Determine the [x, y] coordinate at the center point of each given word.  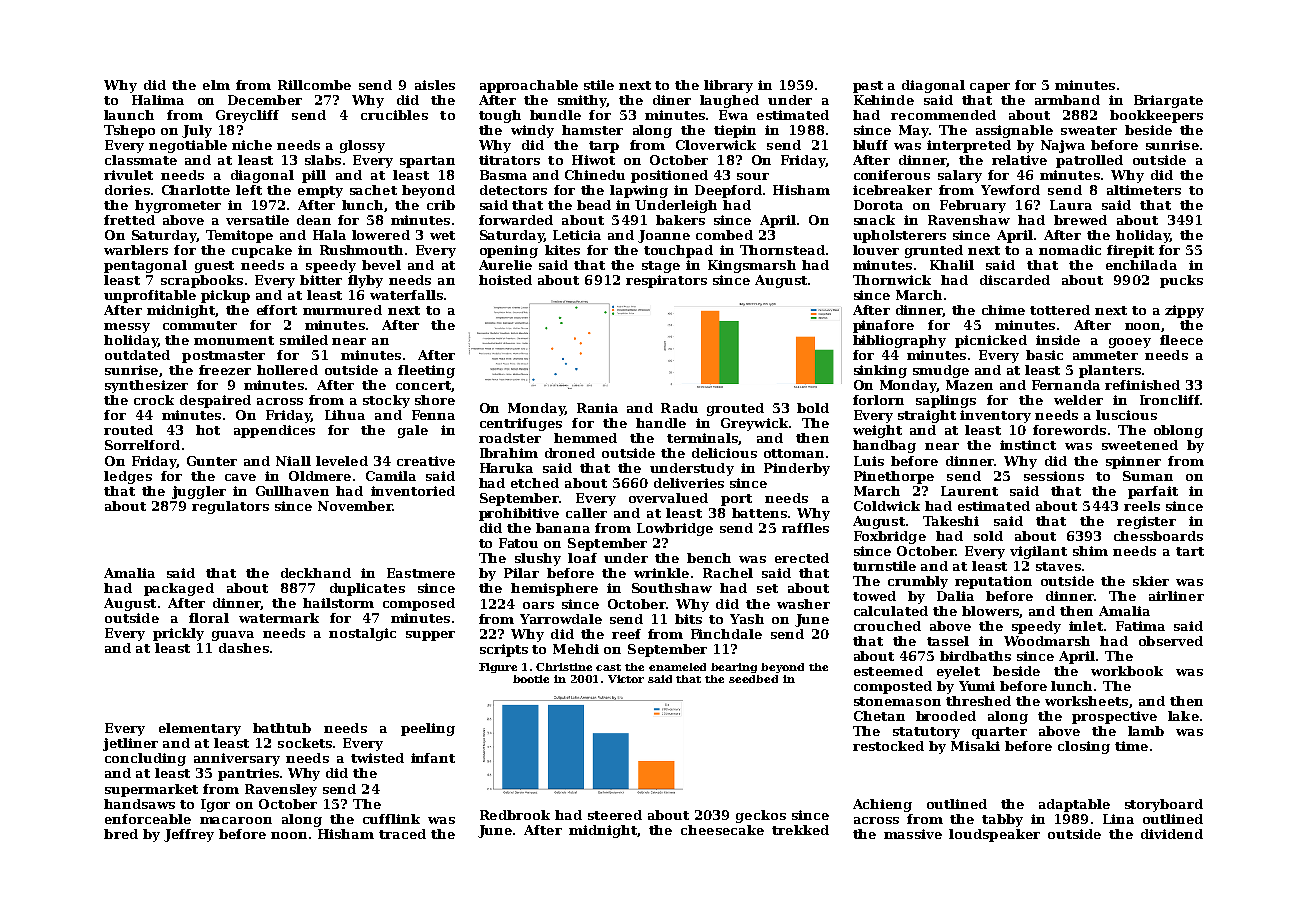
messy [127, 328]
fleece [1181, 340]
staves [1058, 566]
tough [500, 116]
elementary [200, 729]
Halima [158, 100]
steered [615, 815]
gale [413, 431]
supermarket [151, 790]
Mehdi [576, 649]
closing [1084, 747]
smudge [941, 371]
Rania [597, 408]
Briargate [1168, 101]
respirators [666, 281]
